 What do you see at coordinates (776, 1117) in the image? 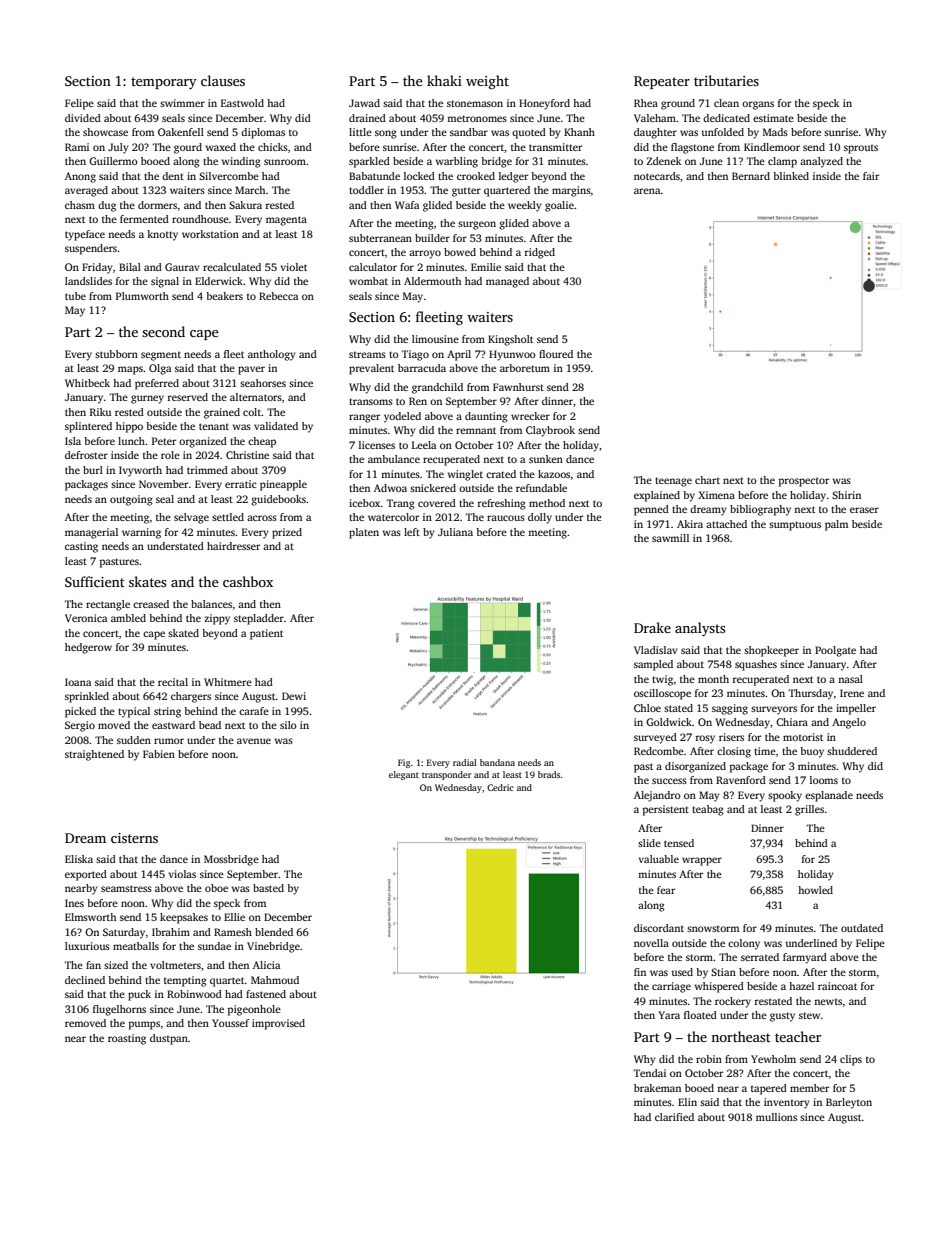
I see `mullions` at bounding box center [776, 1117].
